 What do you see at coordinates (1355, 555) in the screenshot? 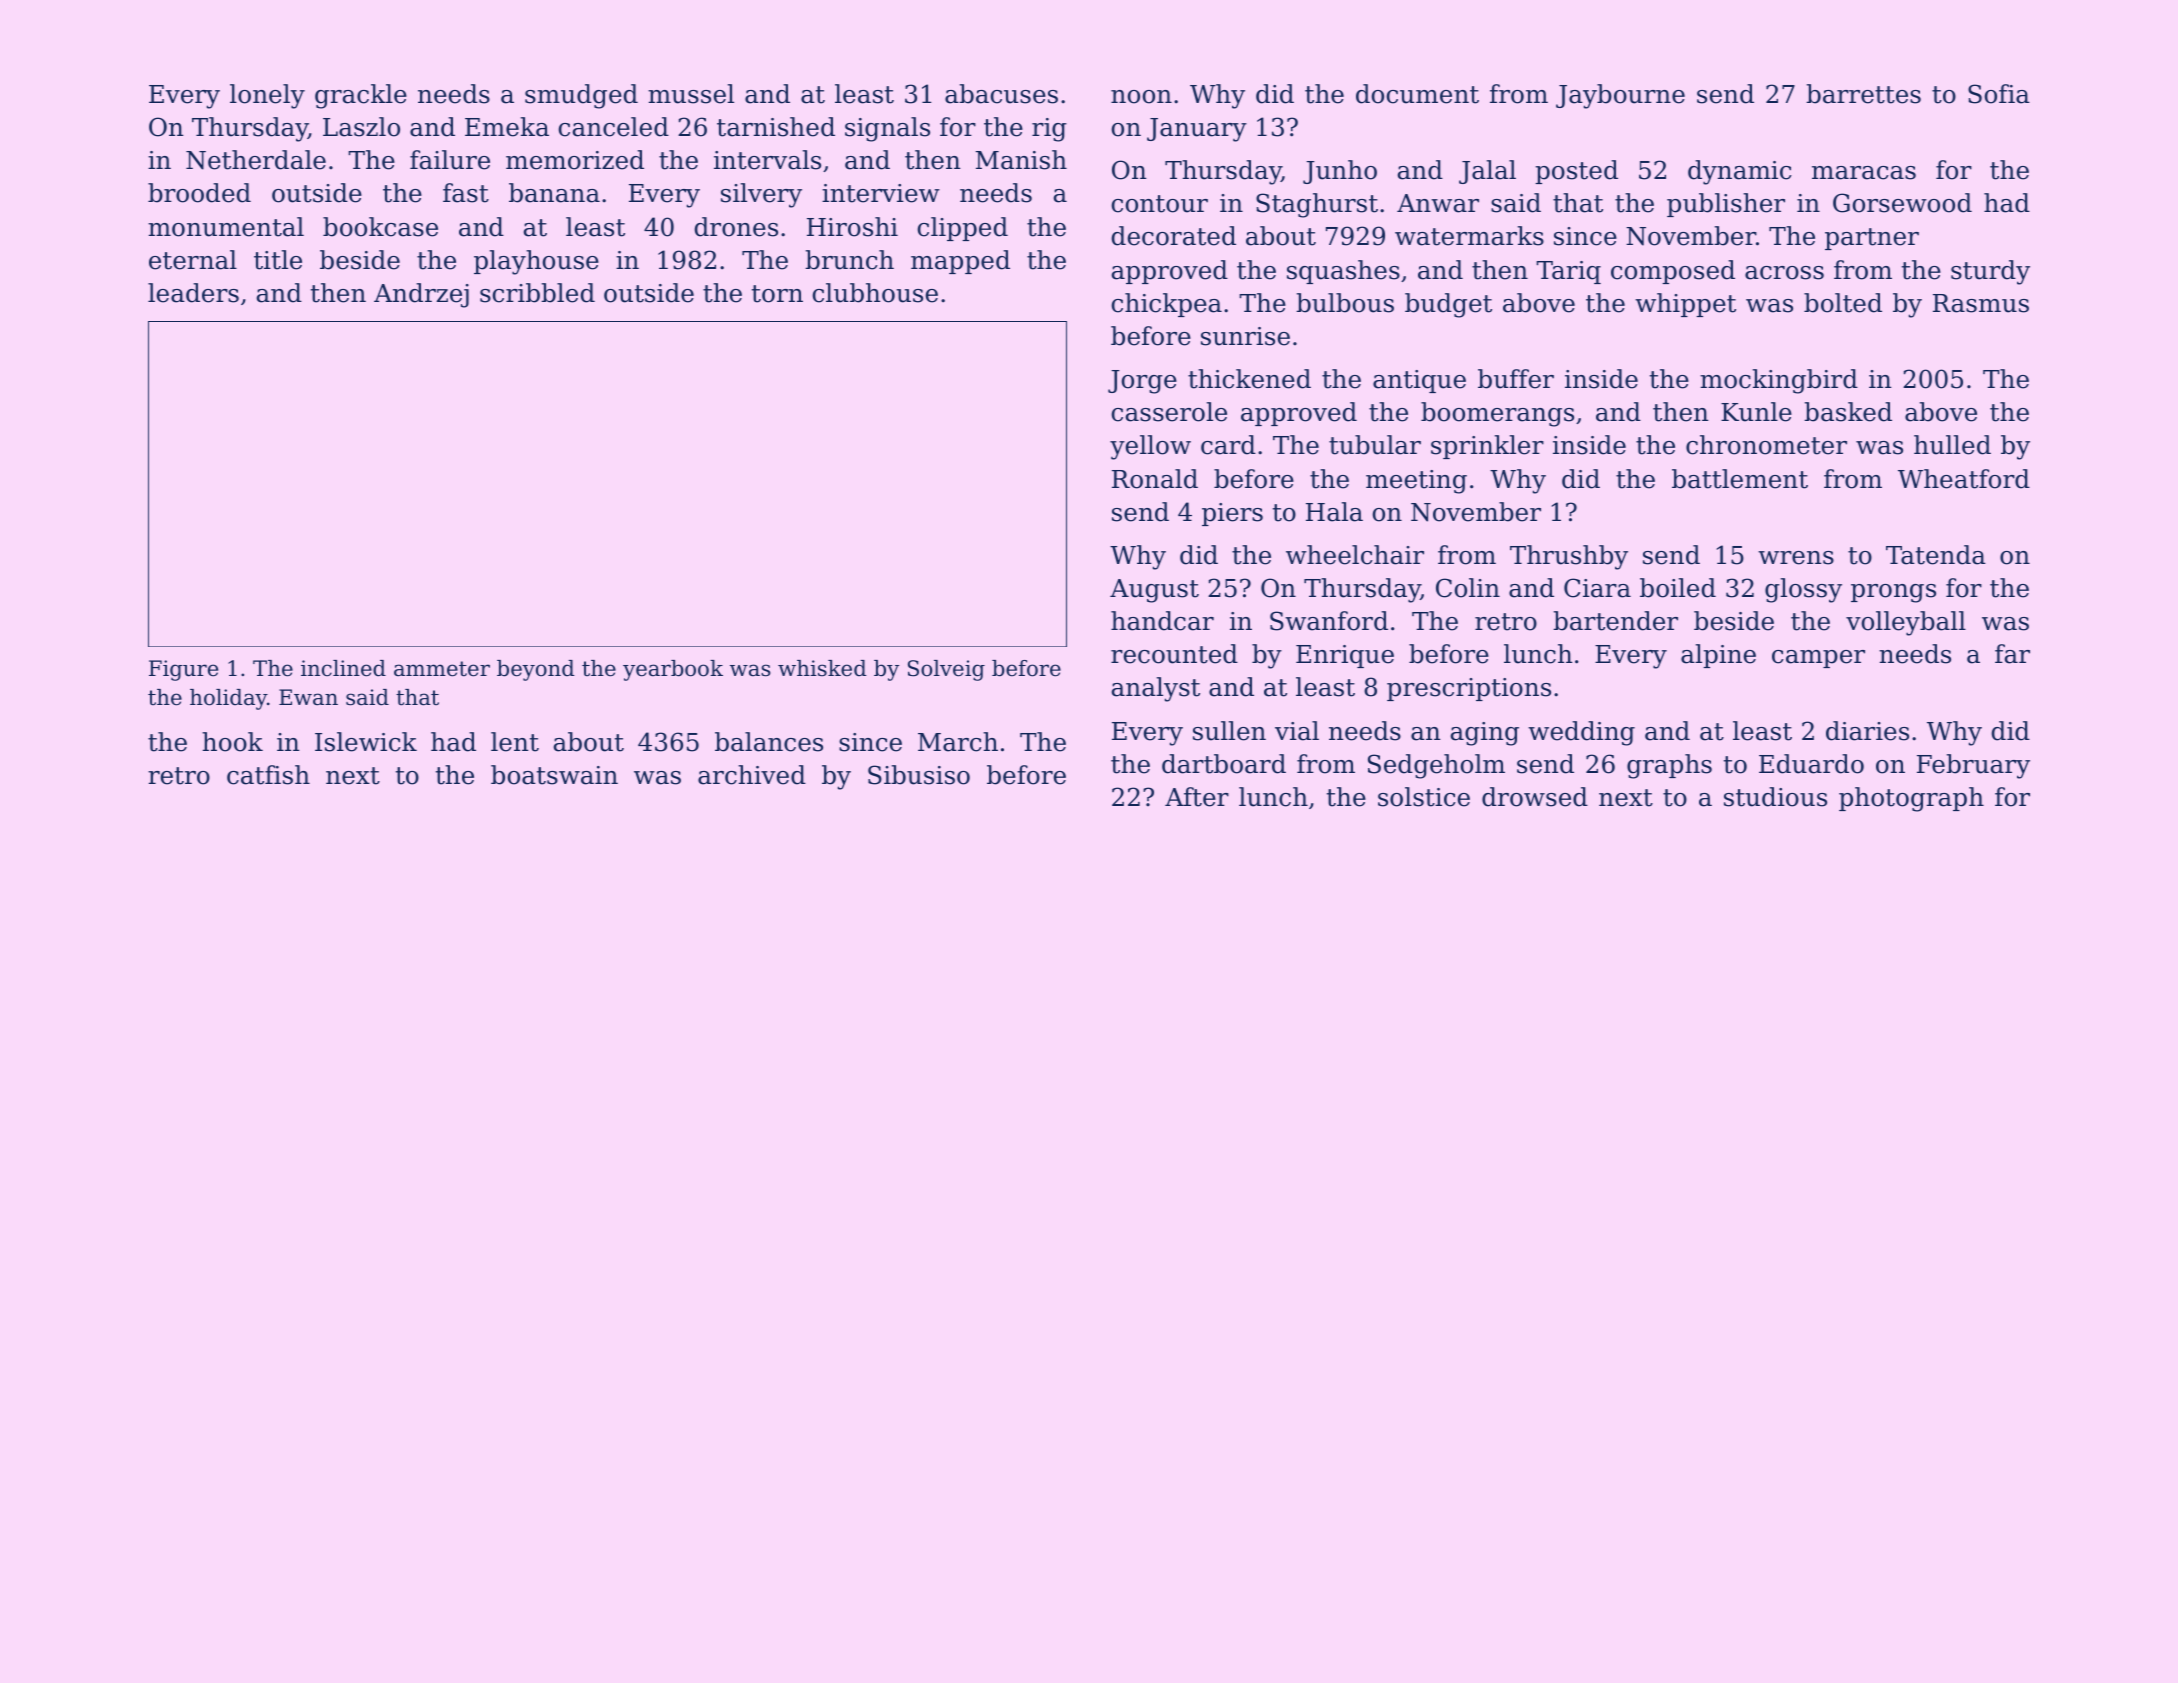
I see `wheelchair` at bounding box center [1355, 555].
